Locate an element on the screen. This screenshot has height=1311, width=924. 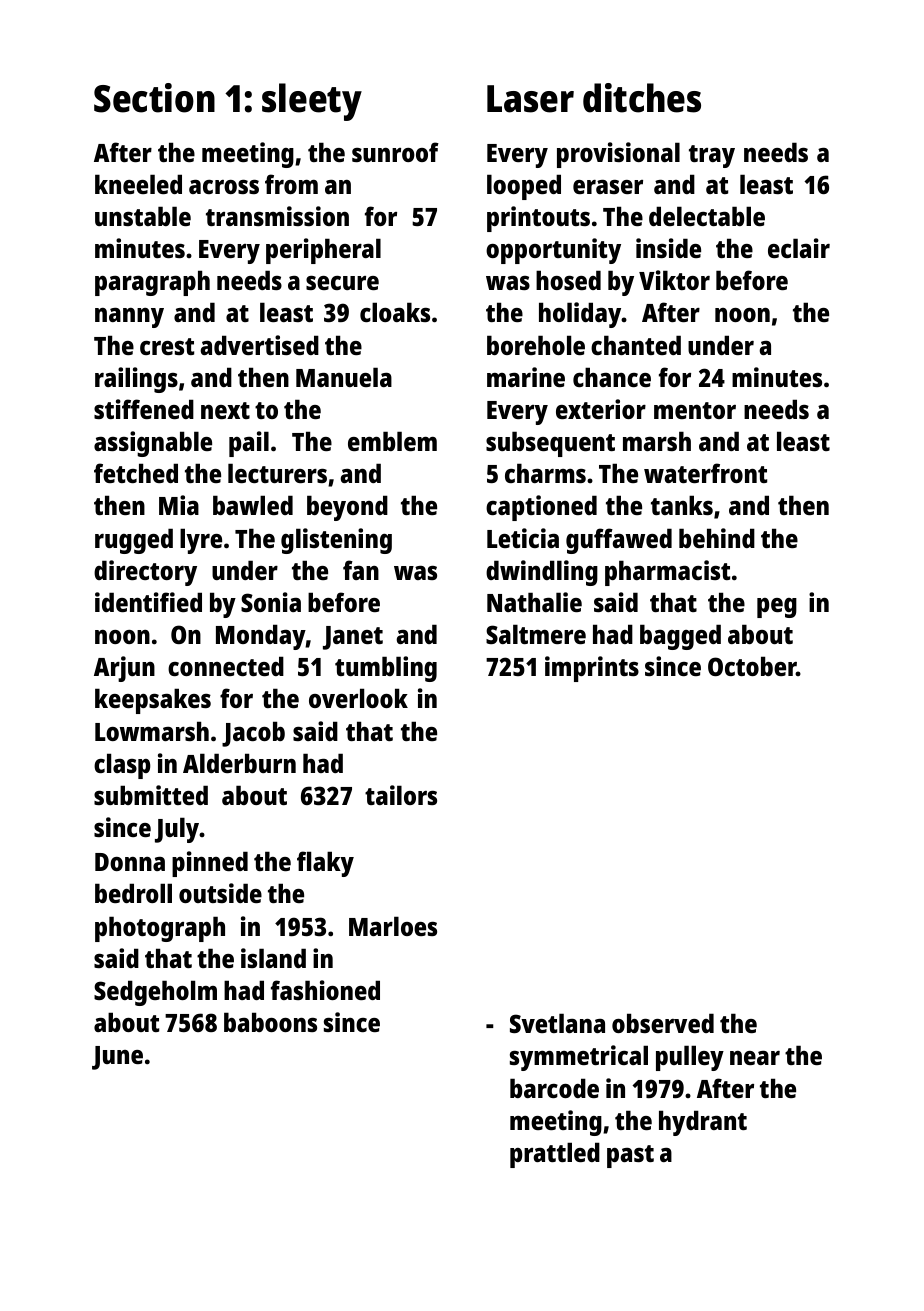
lyre is located at coordinates (201, 541).
